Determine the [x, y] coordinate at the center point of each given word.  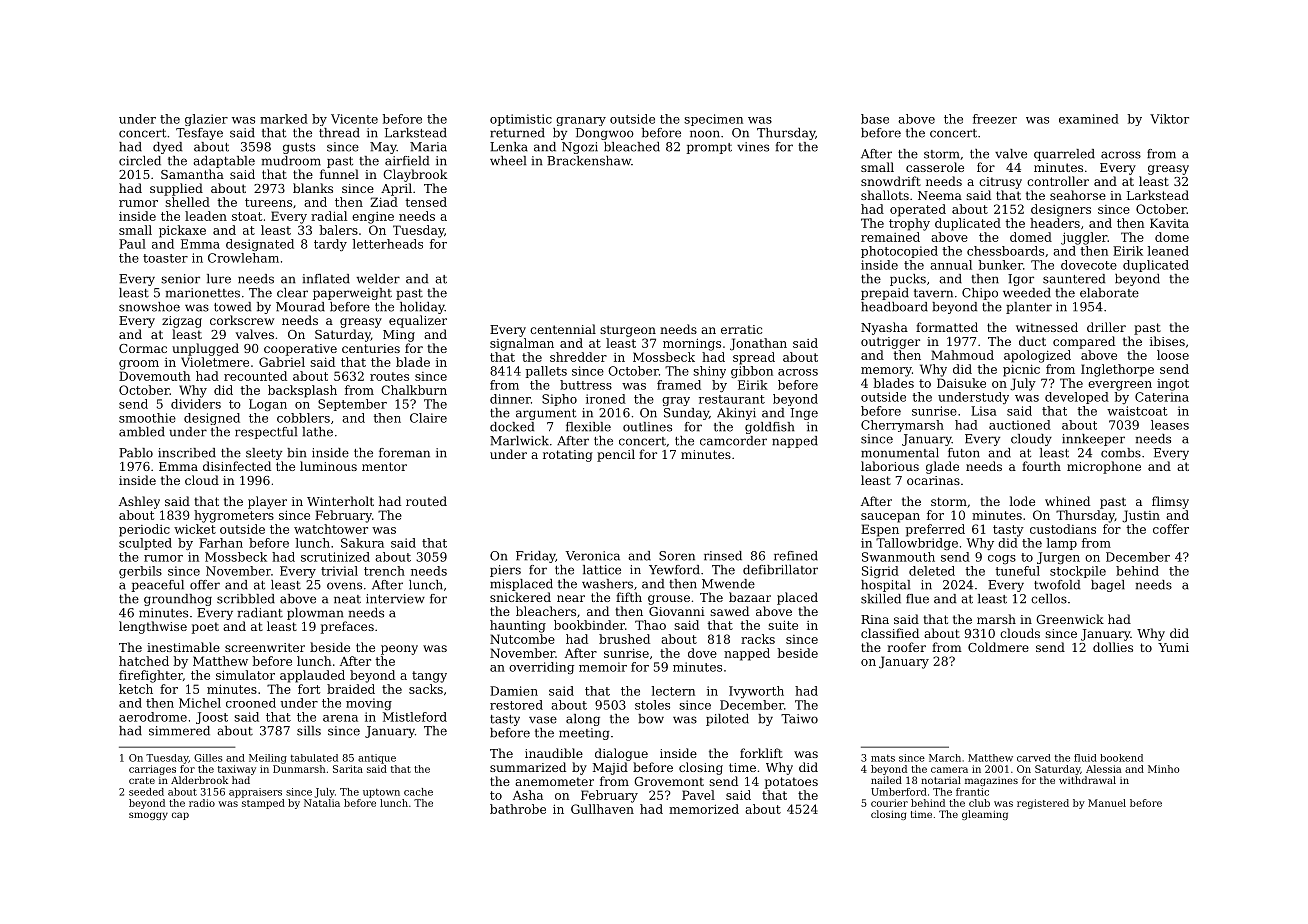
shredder [578, 357]
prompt [709, 148]
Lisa [984, 411]
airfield [407, 161]
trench [384, 571]
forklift [761, 753]
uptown [381, 793]
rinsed [723, 556]
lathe [317, 432]
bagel [1108, 586]
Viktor [1169, 119]
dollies [1113, 647]
